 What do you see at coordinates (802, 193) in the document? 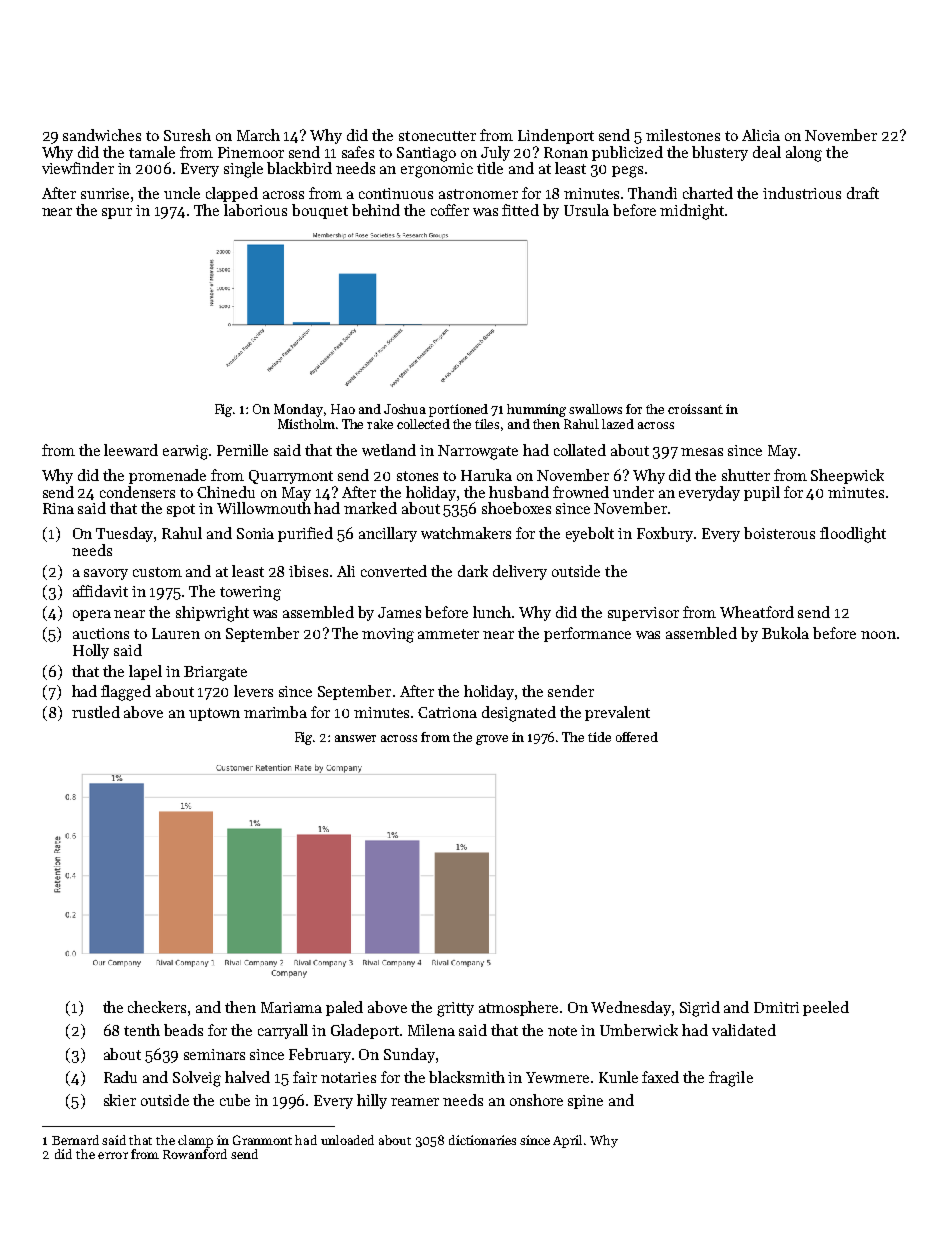
I see `industrious` at bounding box center [802, 193].
